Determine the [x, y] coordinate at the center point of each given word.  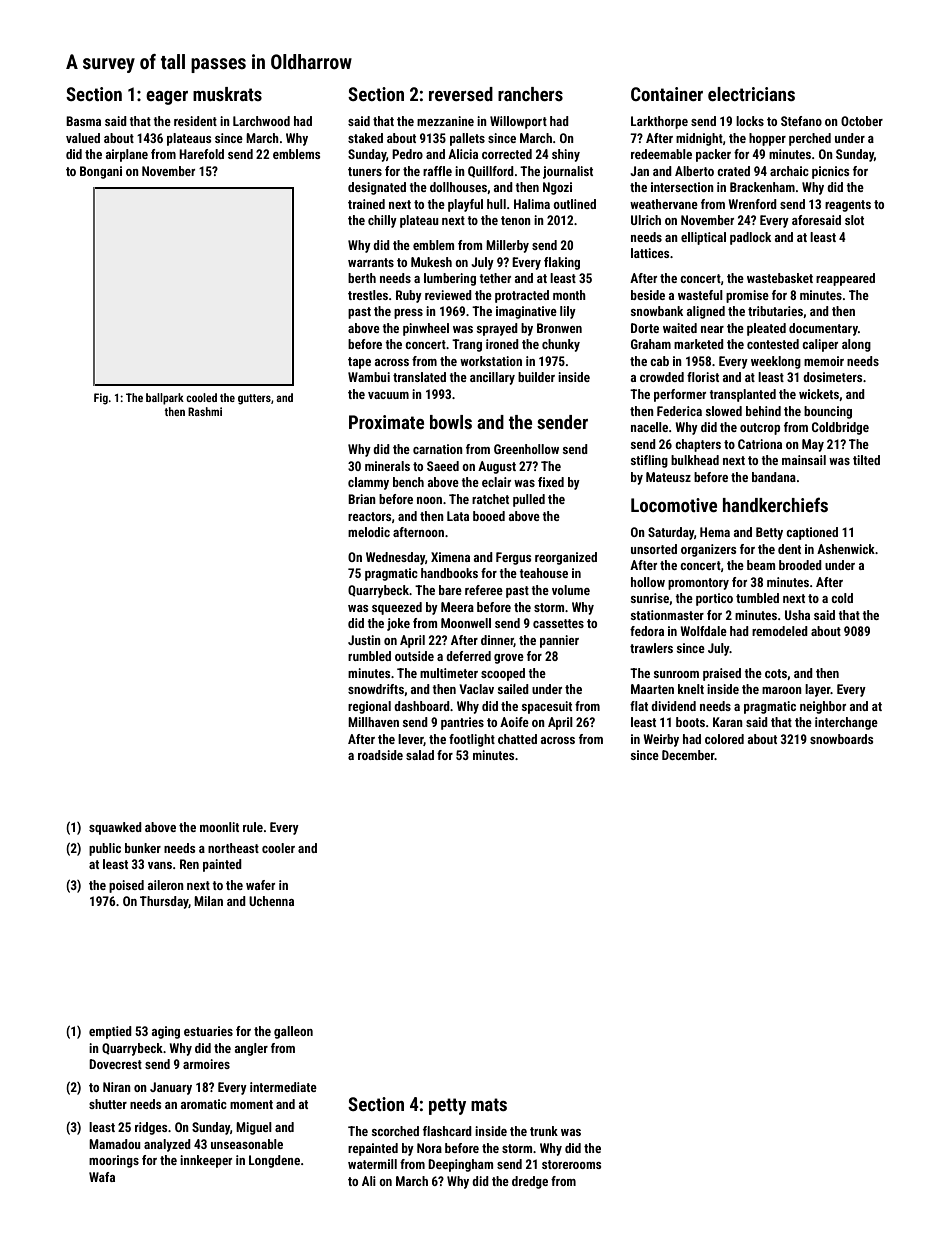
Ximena [450, 557]
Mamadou [115, 1144]
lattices [650, 253]
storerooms [571, 1164]
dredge [530, 1182]
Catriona [760, 444]
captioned [812, 533]
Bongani [101, 172]
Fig [101, 399]
